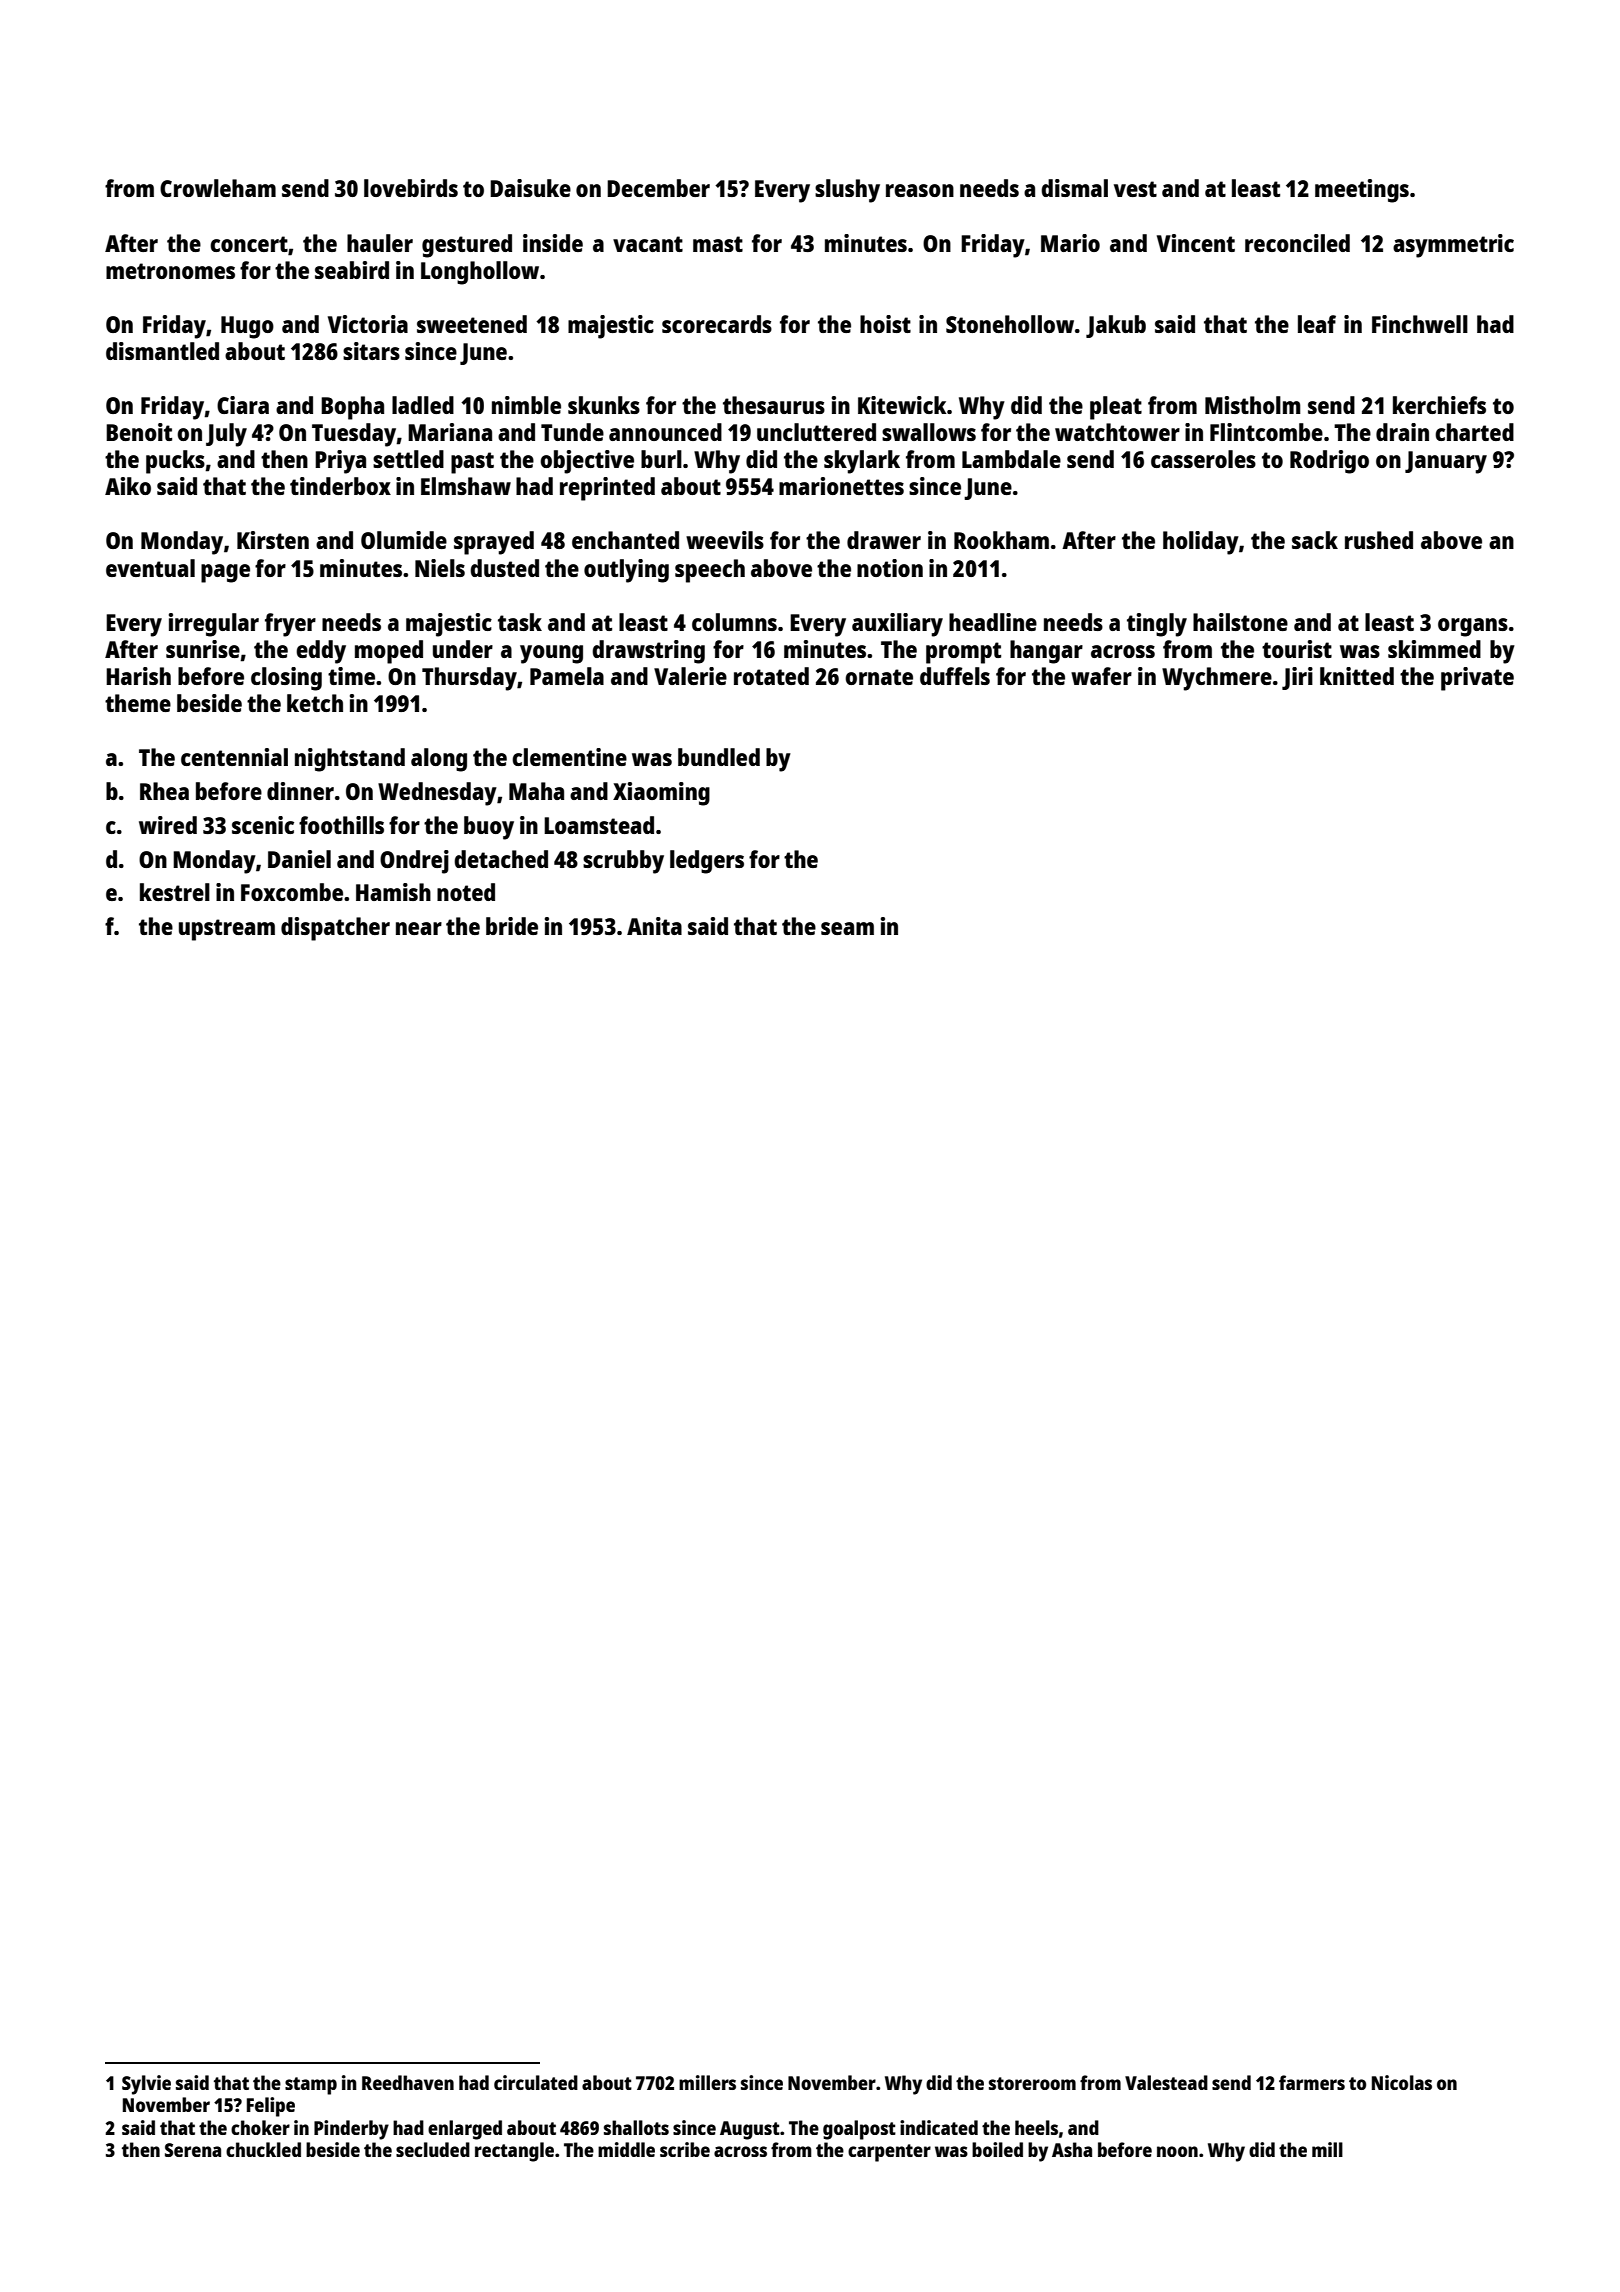 The image size is (1620, 2292). What do you see at coordinates (227, 930) in the screenshot?
I see `upstream` at bounding box center [227, 930].
